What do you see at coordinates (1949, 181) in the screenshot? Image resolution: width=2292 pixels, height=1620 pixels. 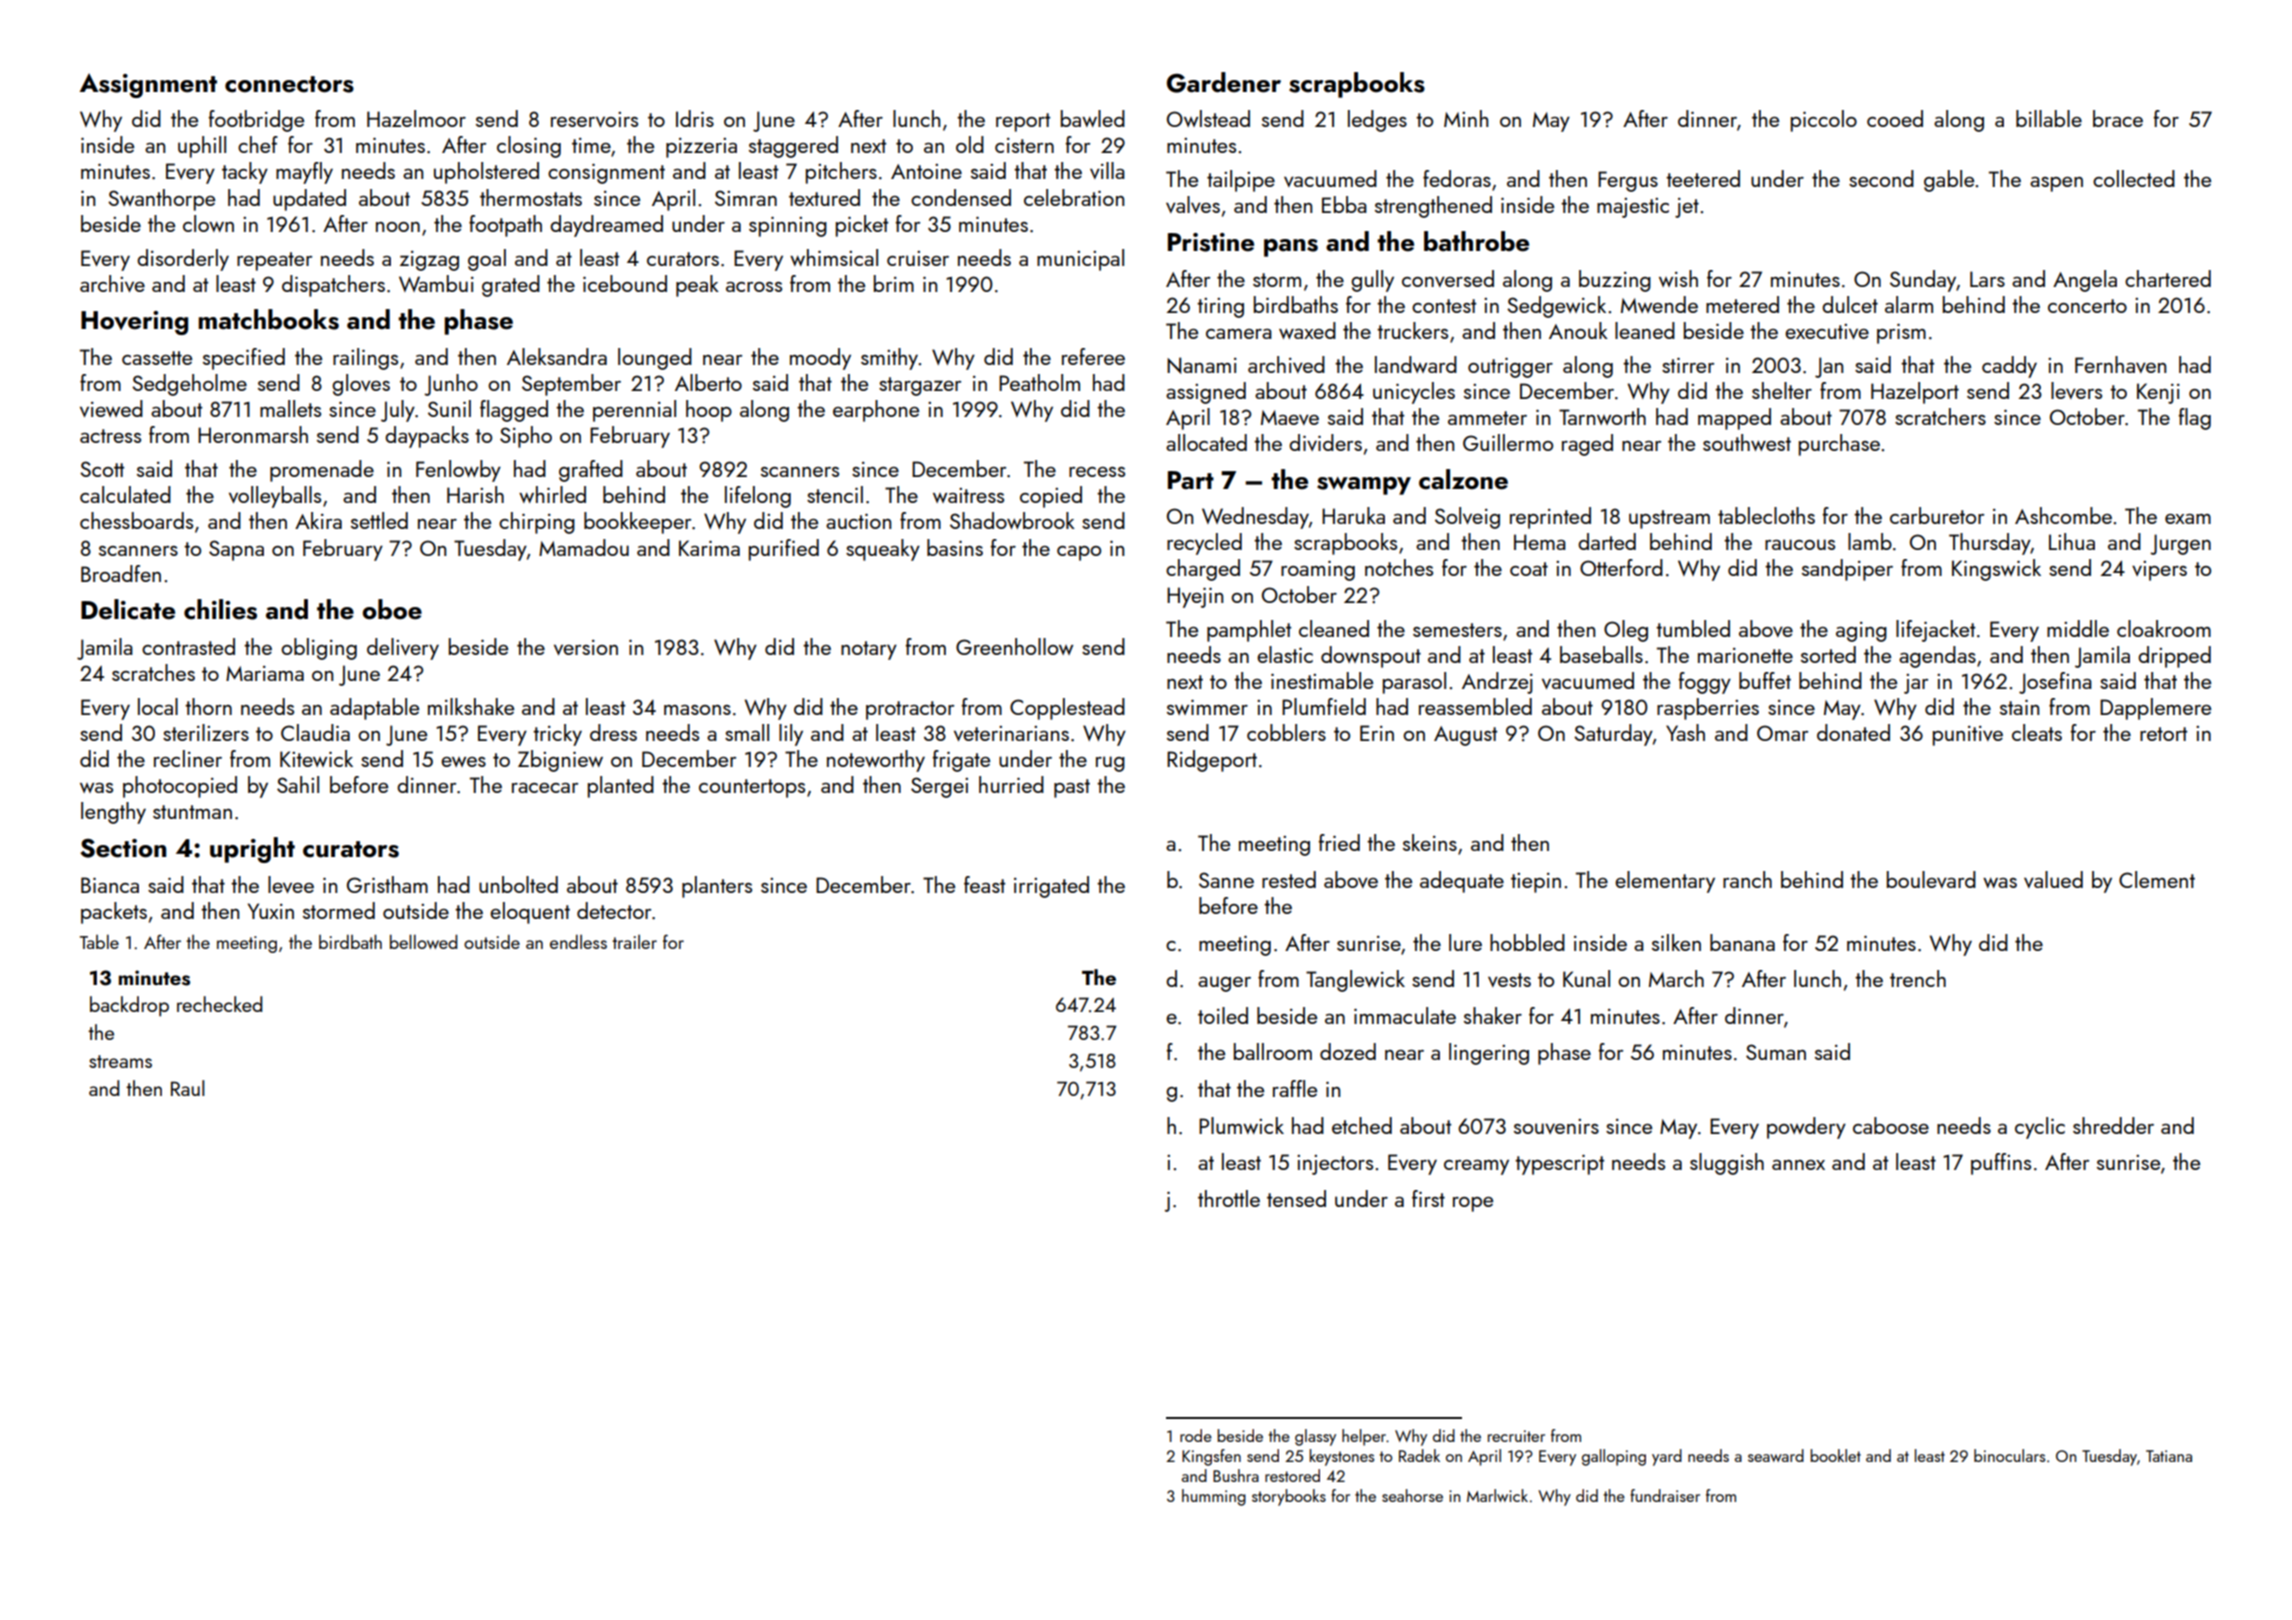 I see `gable` at bounding box center [1949, 181].
